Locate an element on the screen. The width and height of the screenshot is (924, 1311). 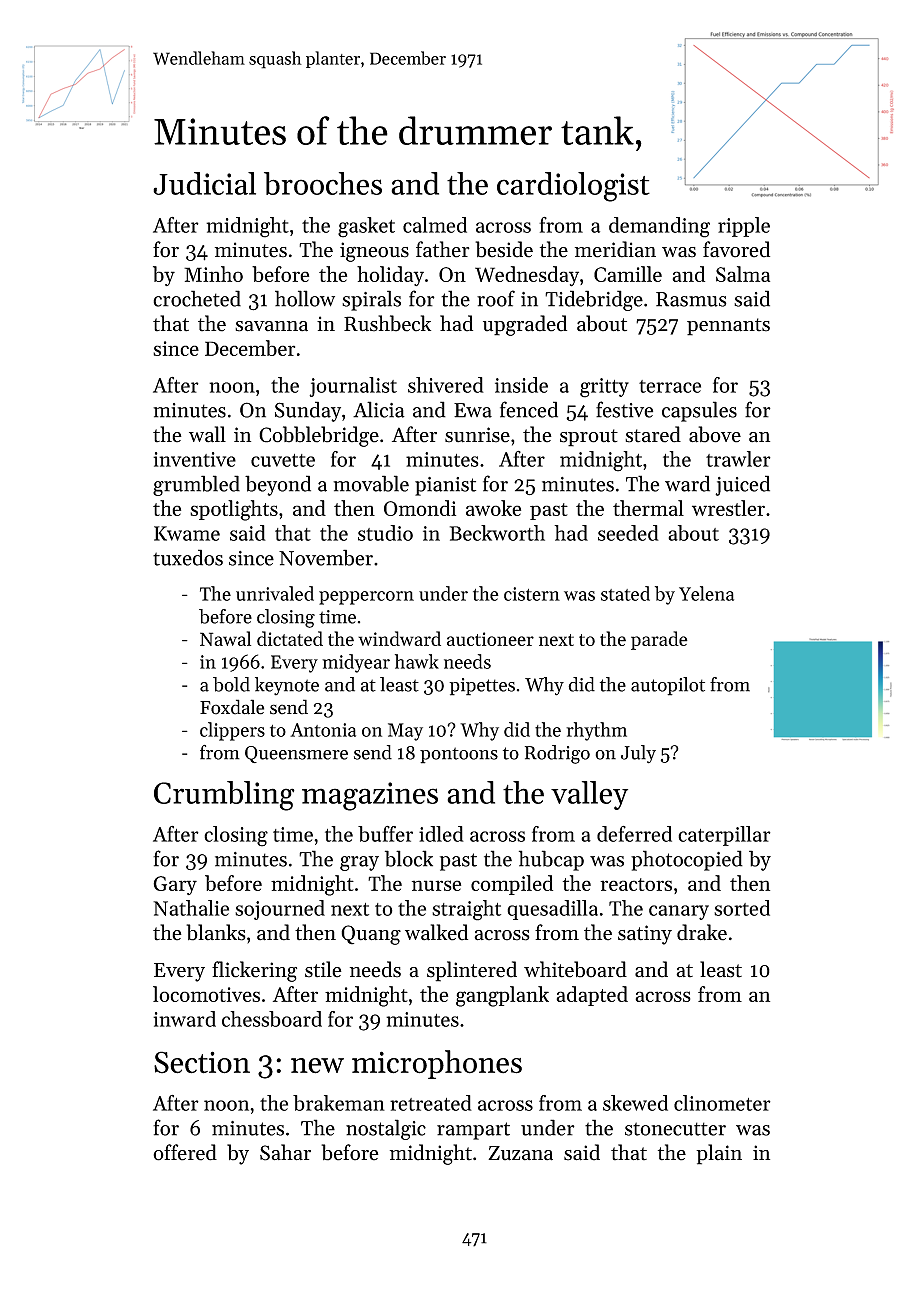
calmed is located at coordinates (435, 225).
